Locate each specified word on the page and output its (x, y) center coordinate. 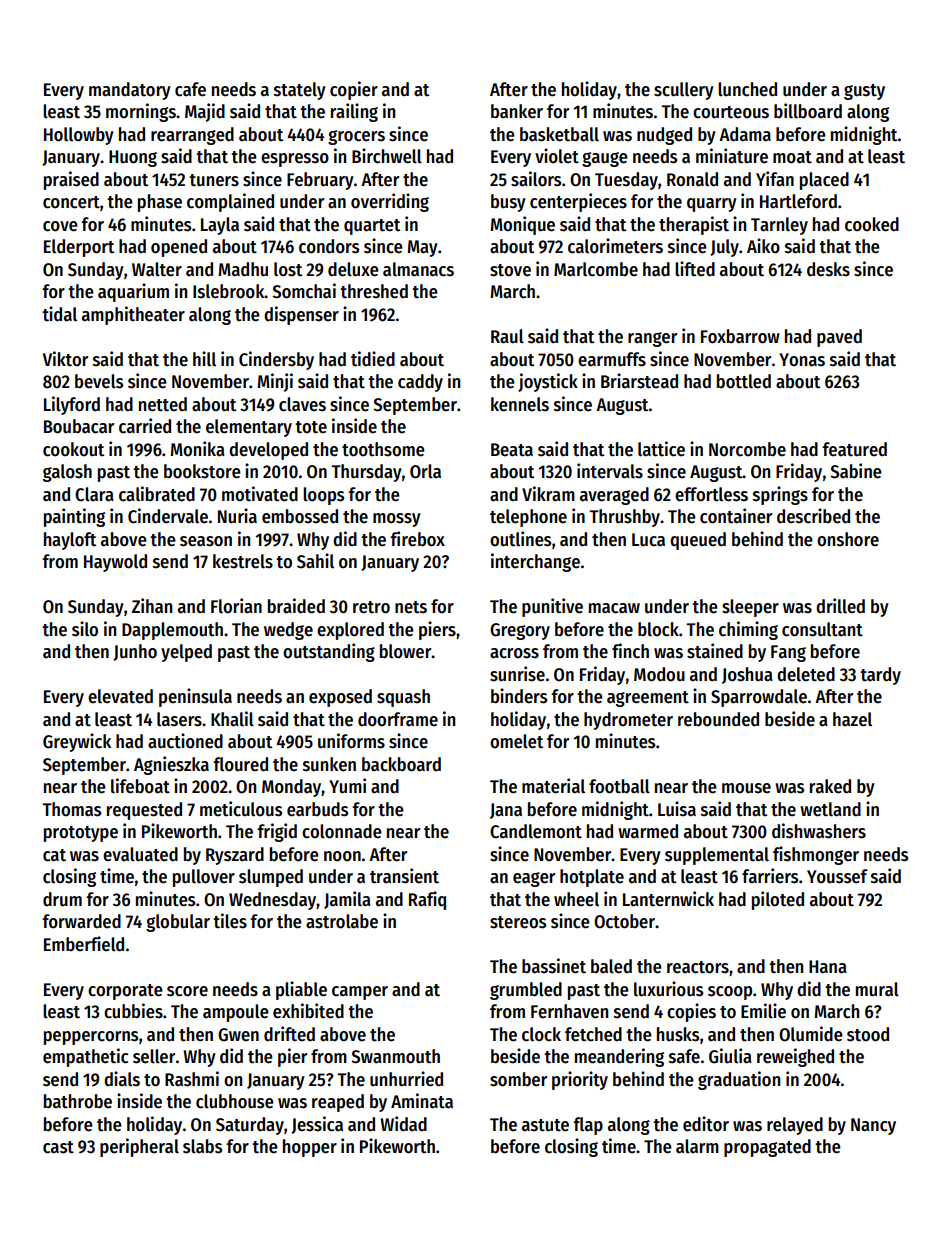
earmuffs (612, 359)
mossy (397, 520)
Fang (788, 653)
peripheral (139, 1147)
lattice (661, 449)
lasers (179, 719)
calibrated (157, 494)
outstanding (329, 652)
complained (230, 202)
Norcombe (747, 449)
